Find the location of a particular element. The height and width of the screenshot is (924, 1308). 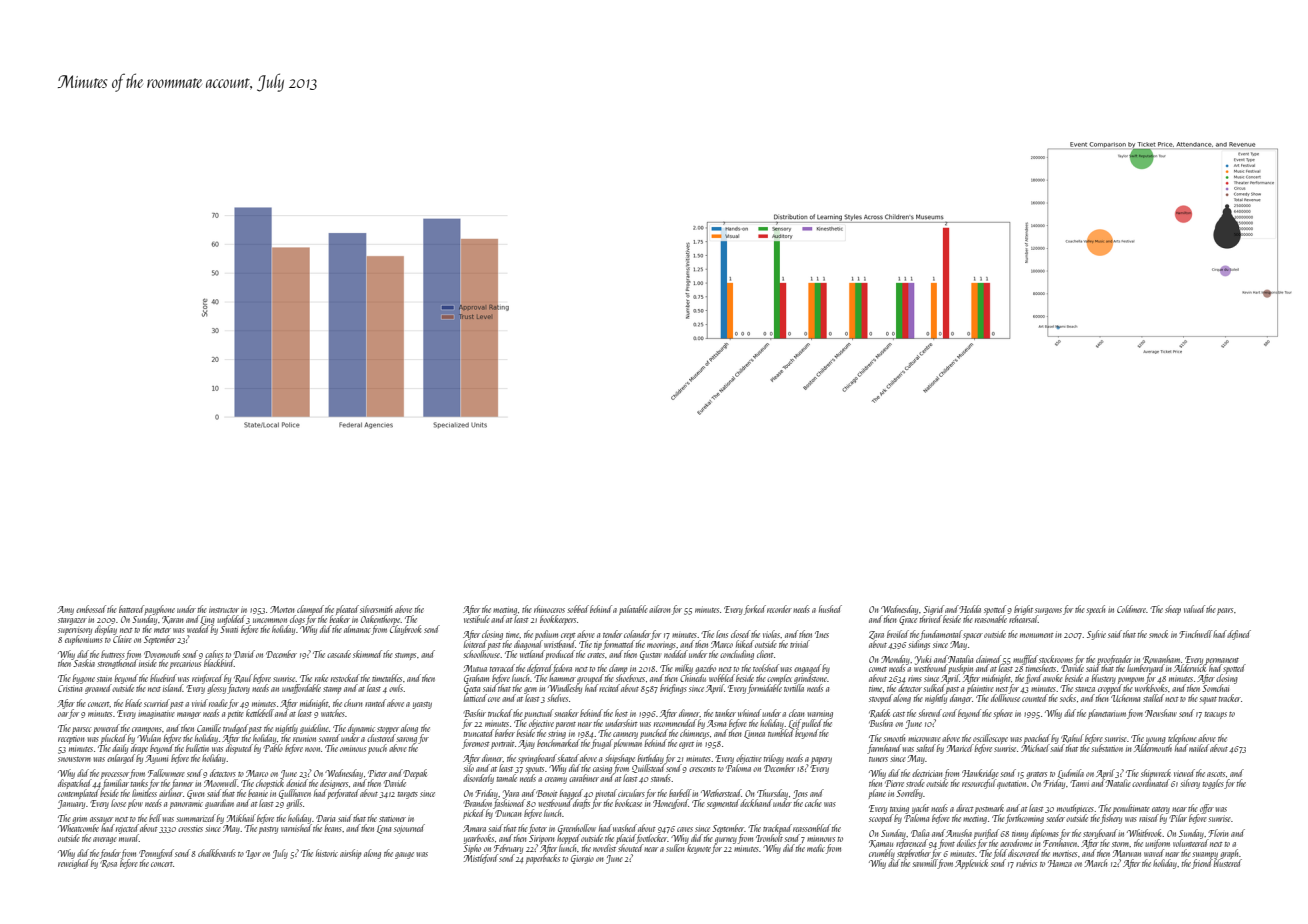

penultimate is located at coordinates (1131, 809).
